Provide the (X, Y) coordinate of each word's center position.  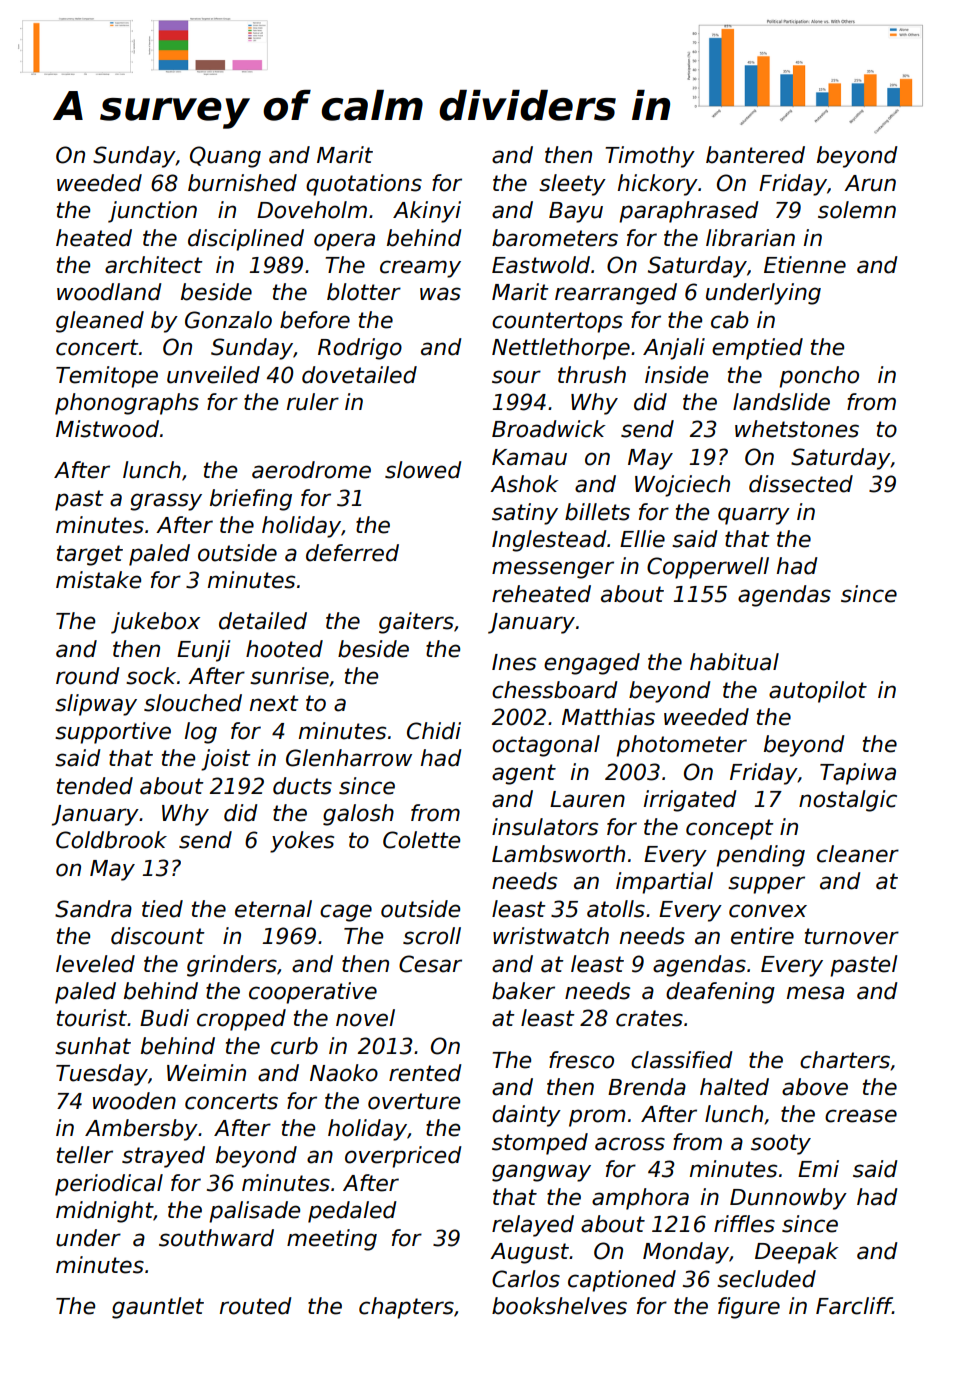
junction (152, 212)
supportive (113, 733)
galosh (358, 815)
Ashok (524, 484)
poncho (819, 377)
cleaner (858, 854)
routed (256, 1306)
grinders (232, 966)
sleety (572, 185)
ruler (313, 402)
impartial (664, 883)
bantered (755, 155)
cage (346, 913)
